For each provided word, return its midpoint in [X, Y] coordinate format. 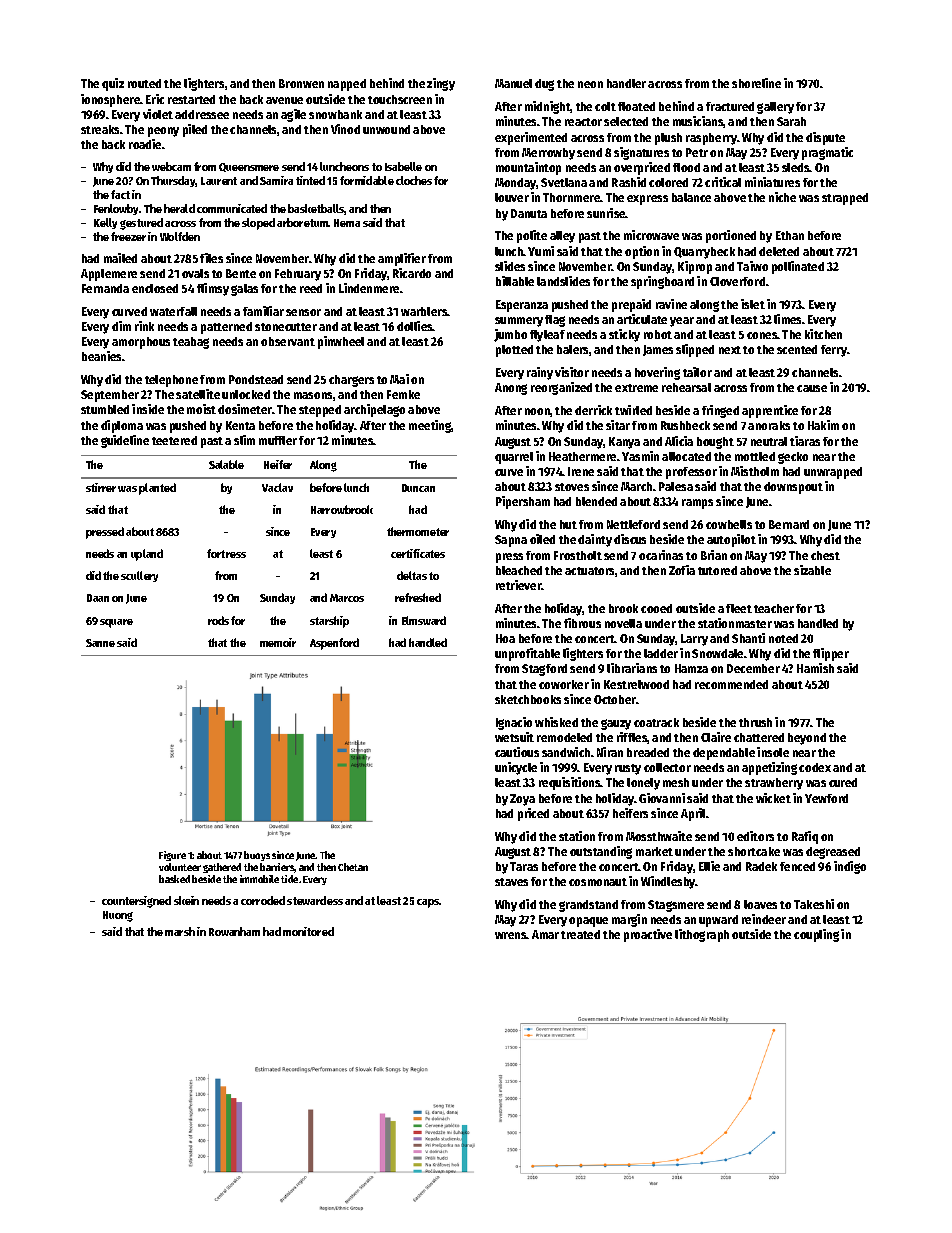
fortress [226, 553]
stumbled [105, 409]
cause [812, 388]
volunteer [180, 867]
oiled [542, 539]
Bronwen [301, 83]
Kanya [624, 443]
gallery [775, 108]
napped [347, 85]
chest [825, 555]
